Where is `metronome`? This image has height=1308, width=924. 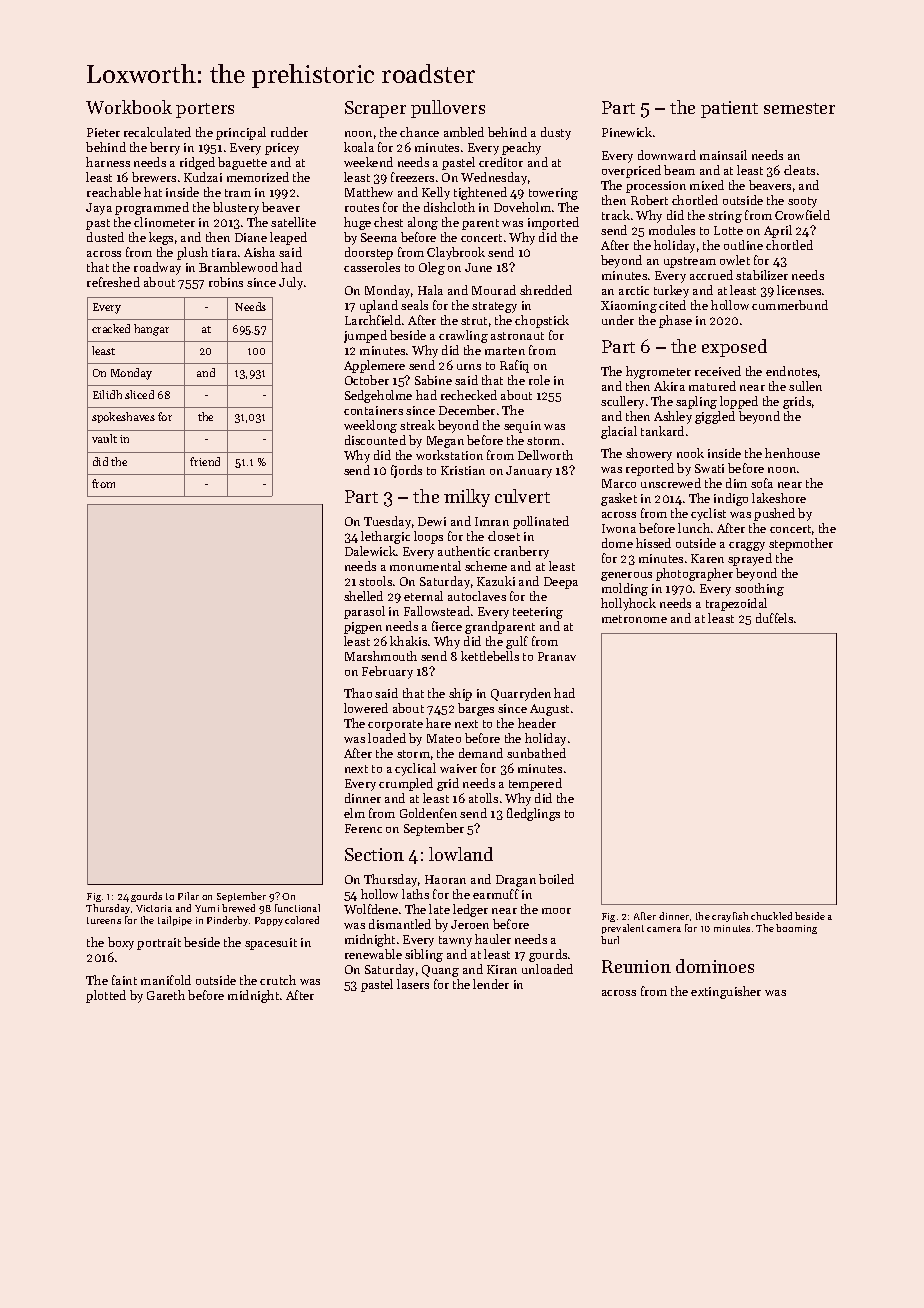
metronome is located at coordinates (634, 619).
